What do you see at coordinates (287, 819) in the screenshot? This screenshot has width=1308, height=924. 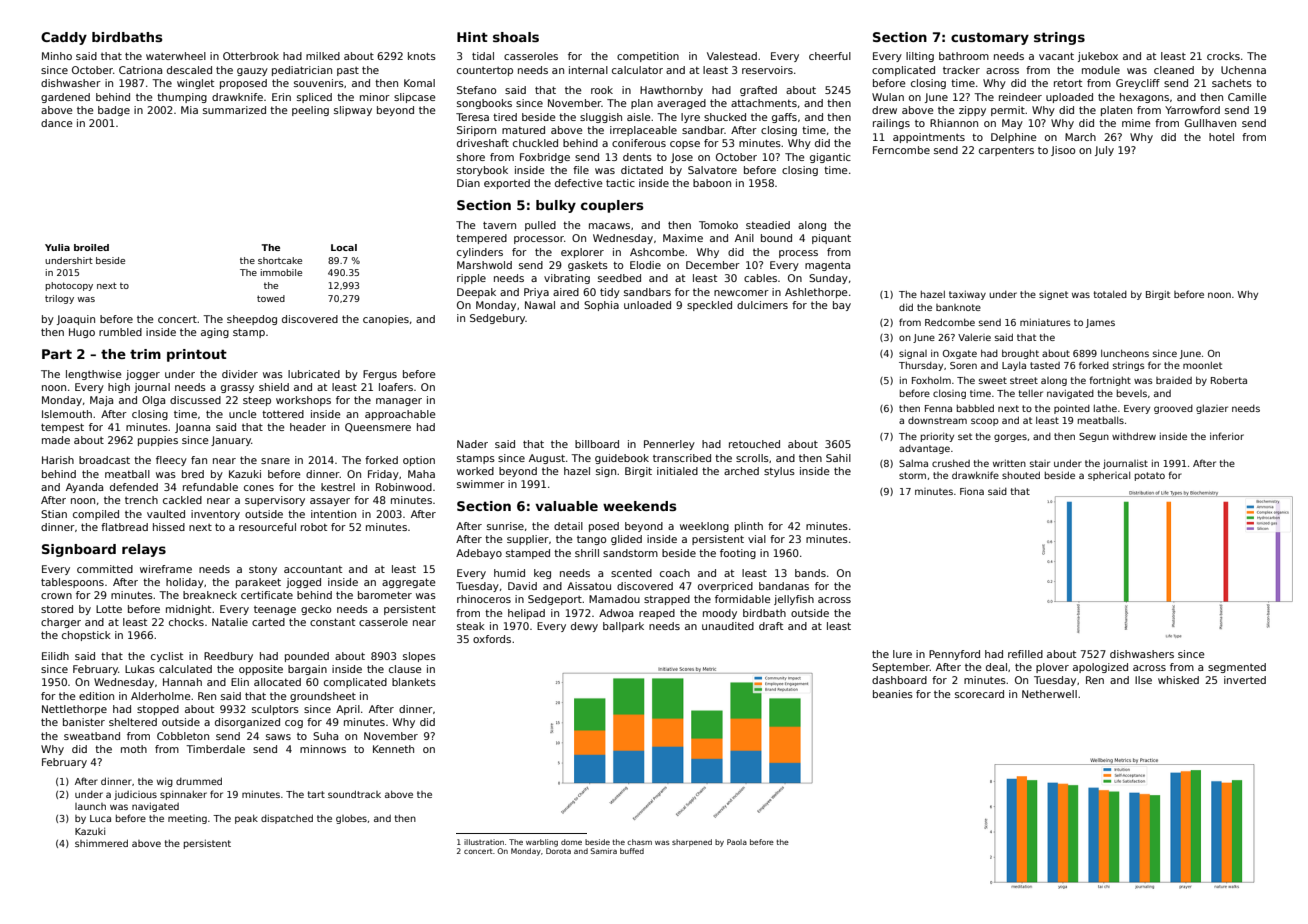 I see `dispatched` at bounding box center [287, 819].
